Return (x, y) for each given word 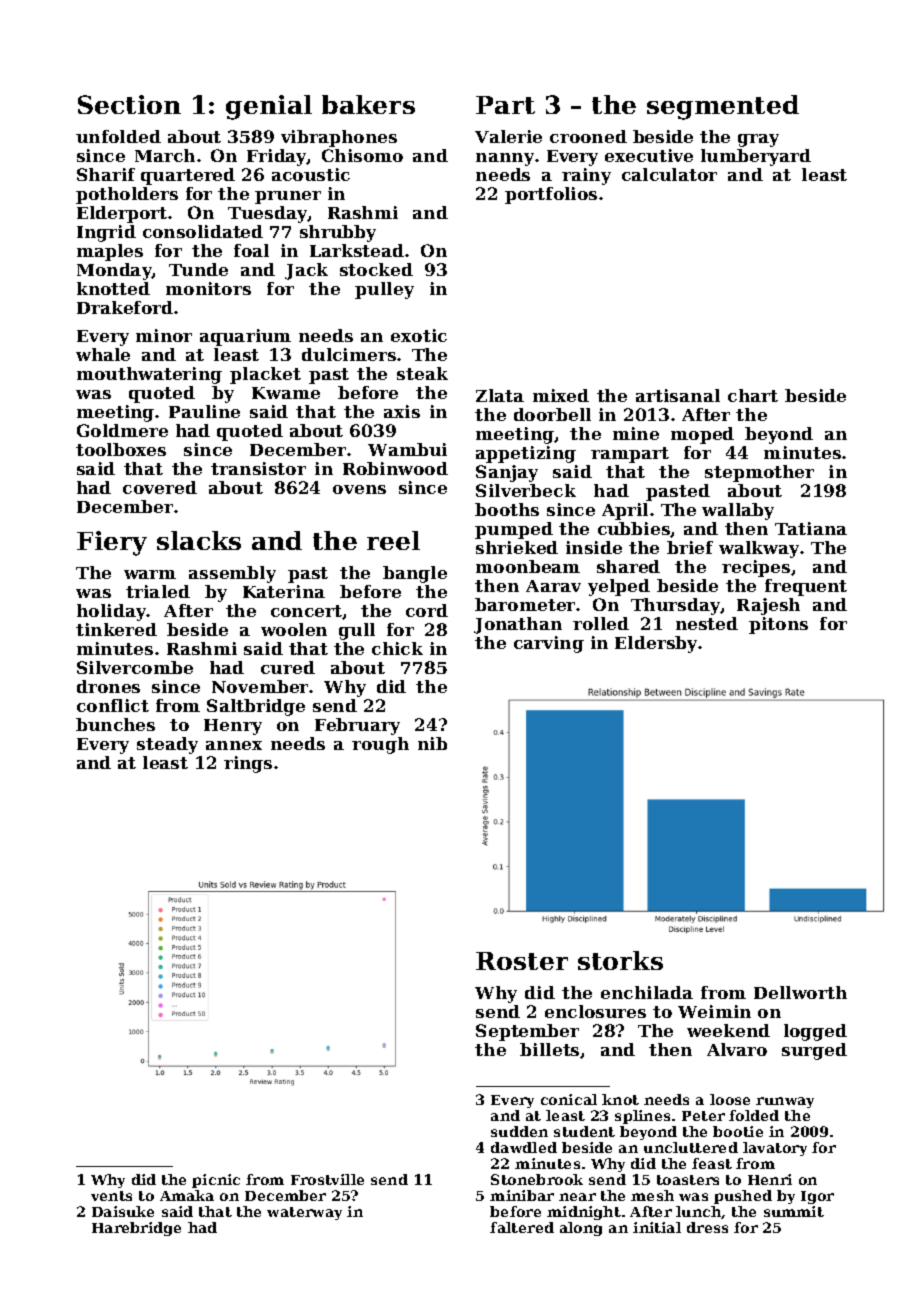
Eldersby (657, 644)
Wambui (407, 449)
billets (549, 1049)
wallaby (738, 511)
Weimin (714, 1011)
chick (397, 648)
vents (111, 1196)
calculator (669, 174)
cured (288, 667)
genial (269, 107)
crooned (588, 136)
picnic (216, 1181)
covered (160, 487)
